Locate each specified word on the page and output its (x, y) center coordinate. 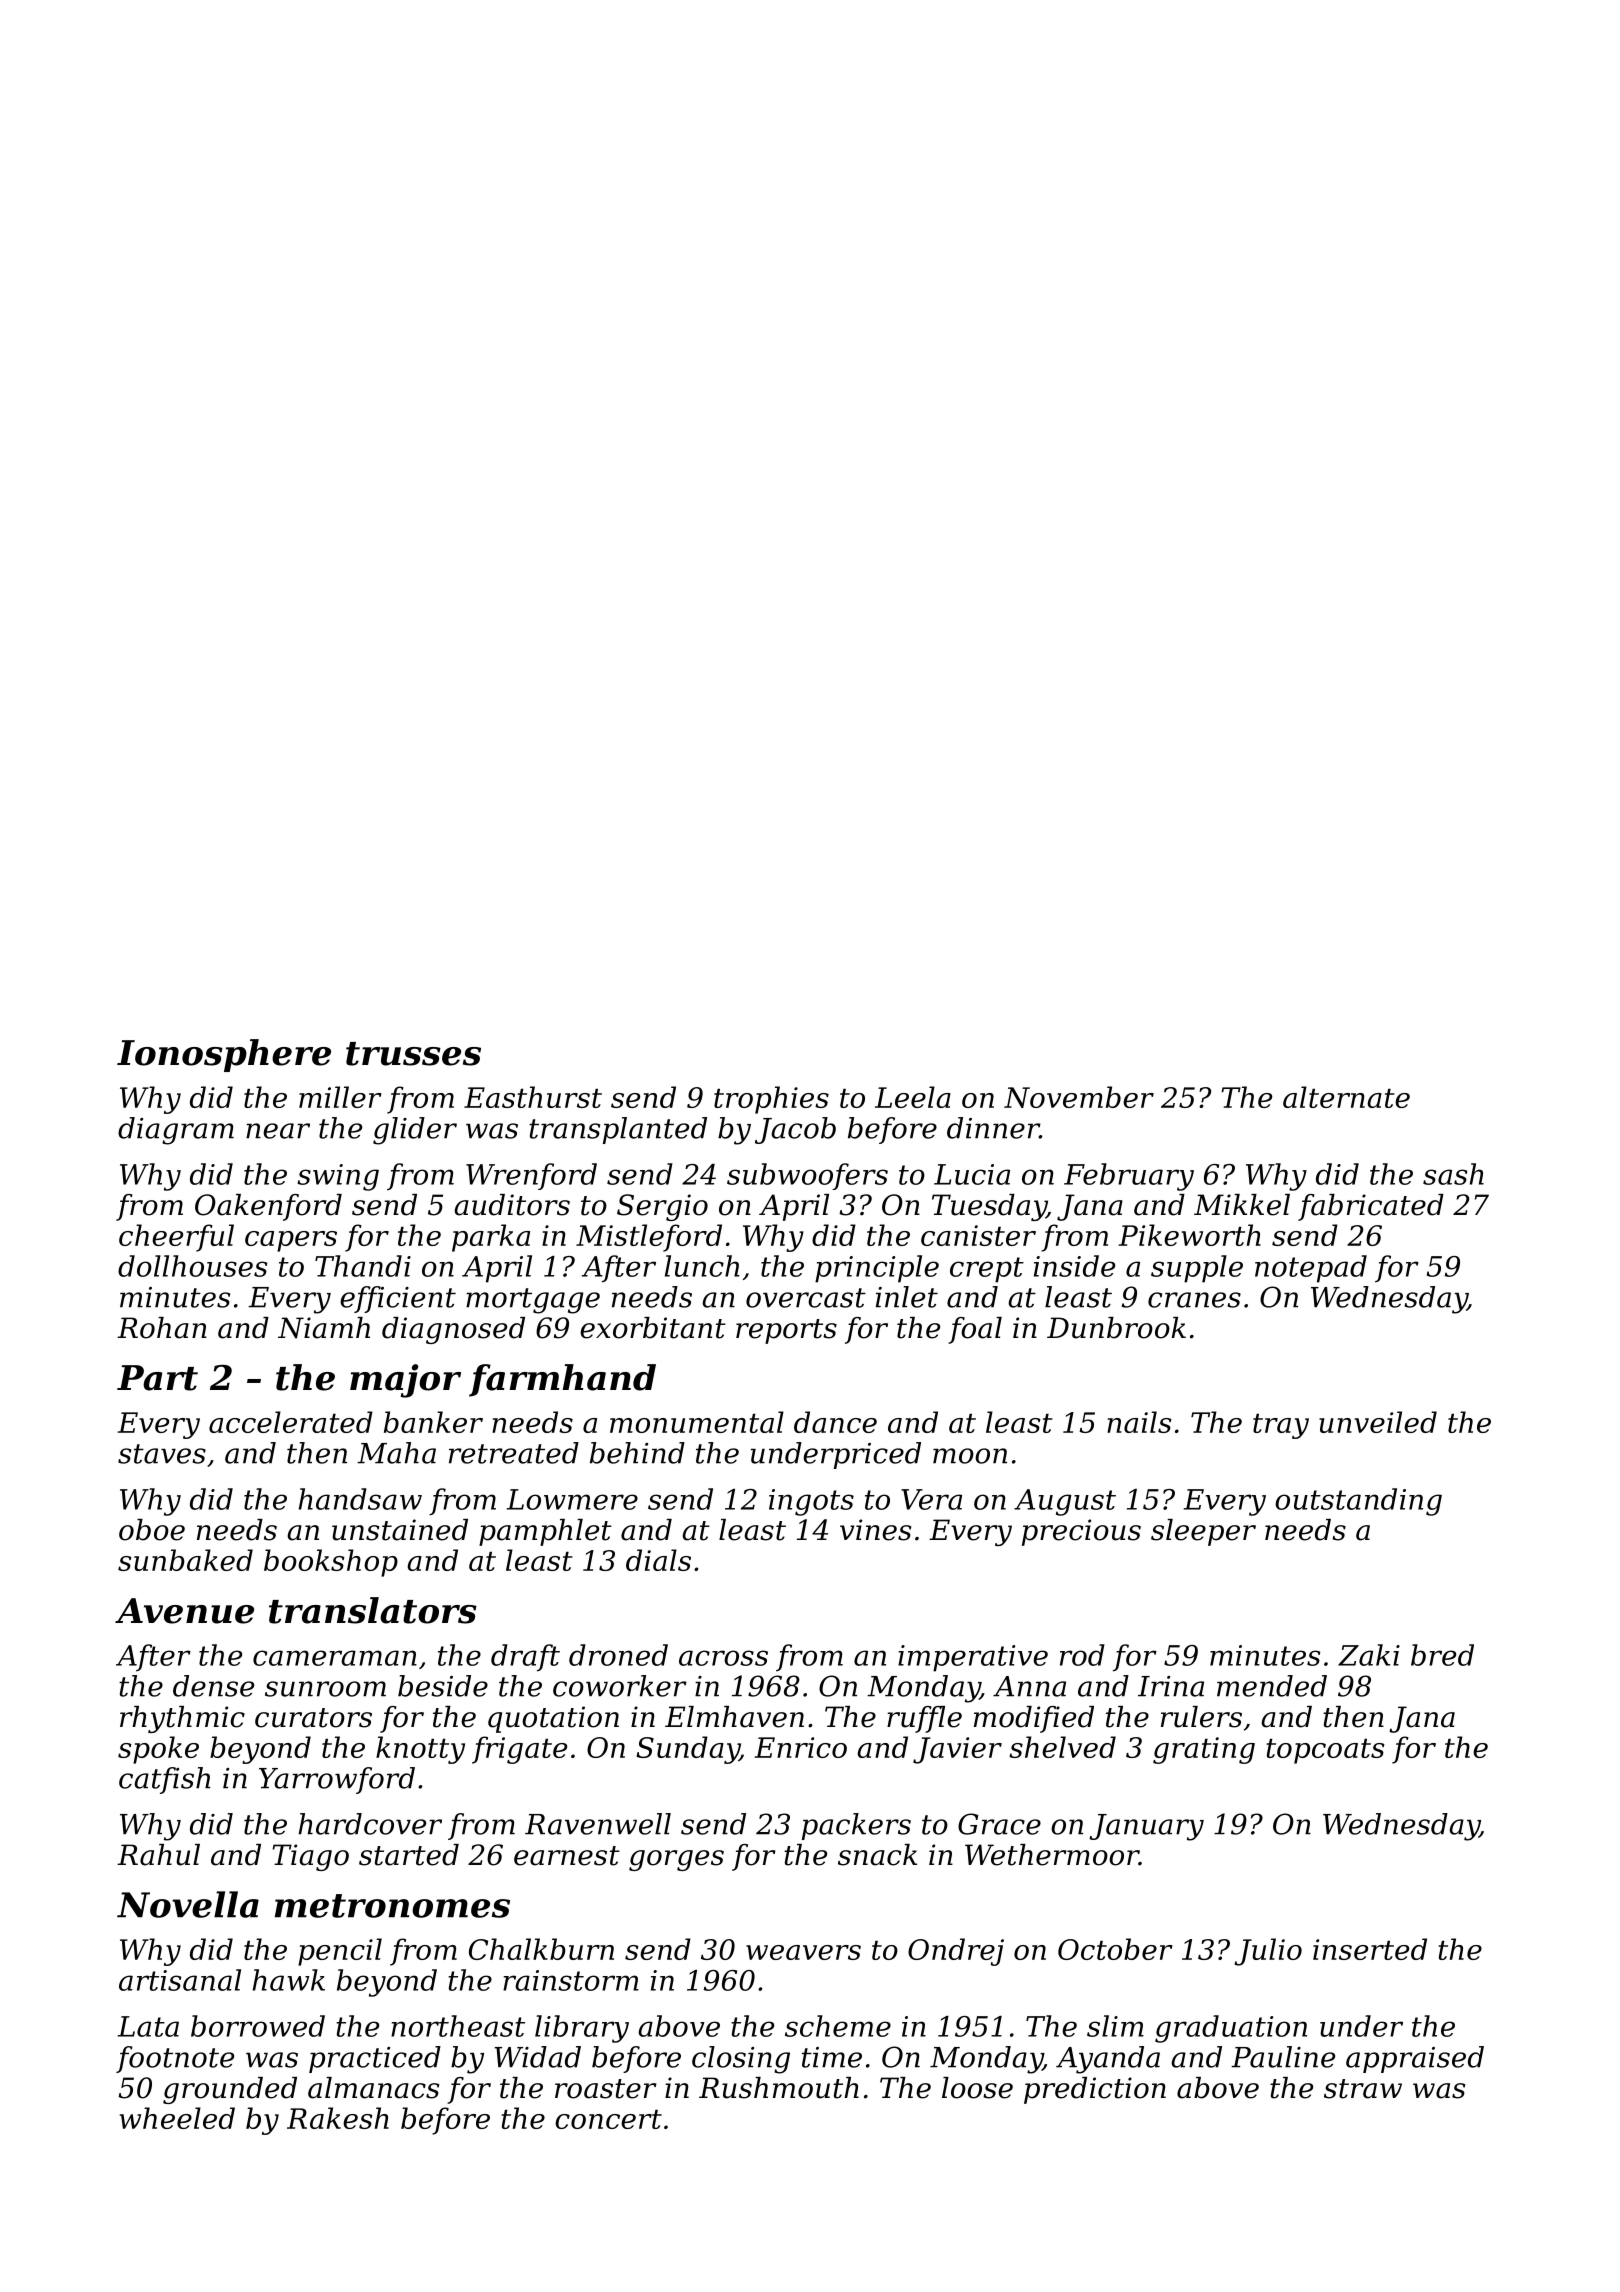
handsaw (360, 1499)
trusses (413, 1054)
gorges (676, 1860)
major (405, 1381)
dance (835, 1422)
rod (1082, 1655)
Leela (913, 1097)
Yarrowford (337, 1780)
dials (658, 1560)
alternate (1346, 1097)
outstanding (1358, 1502)
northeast (458, 2026)
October (1115, 1949)
